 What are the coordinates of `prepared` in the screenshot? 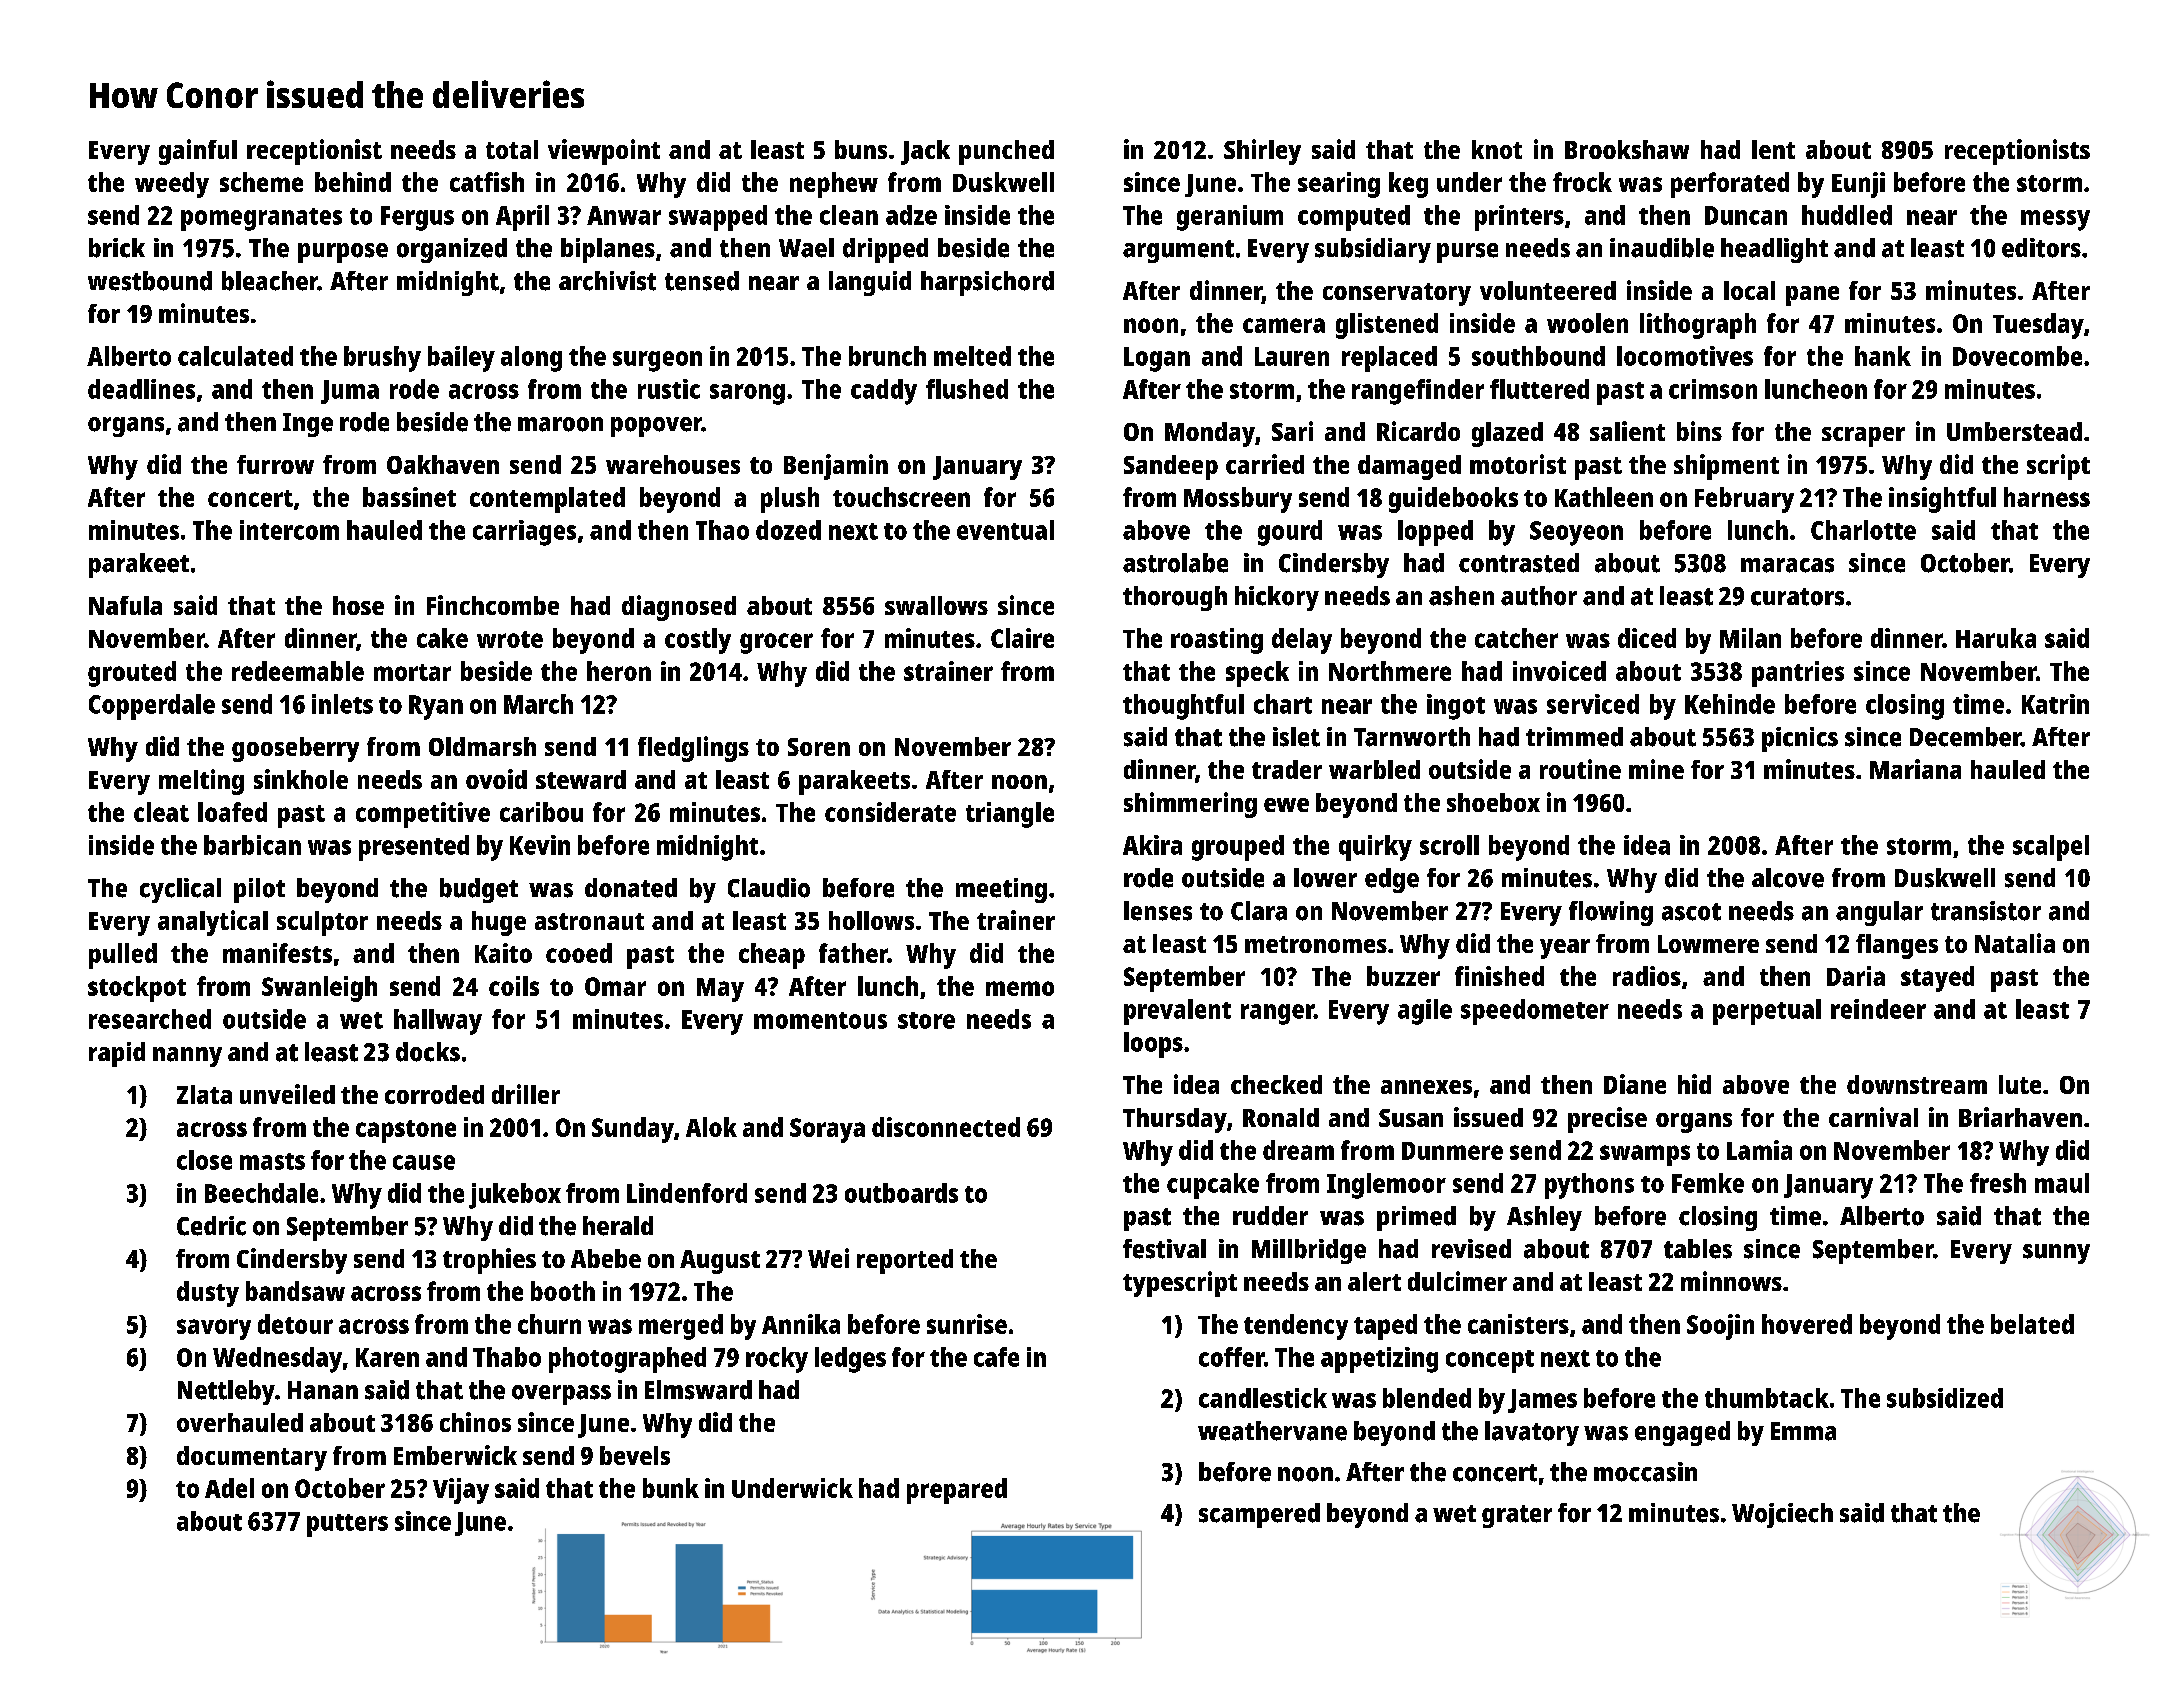 It's located at (957, 1491).
